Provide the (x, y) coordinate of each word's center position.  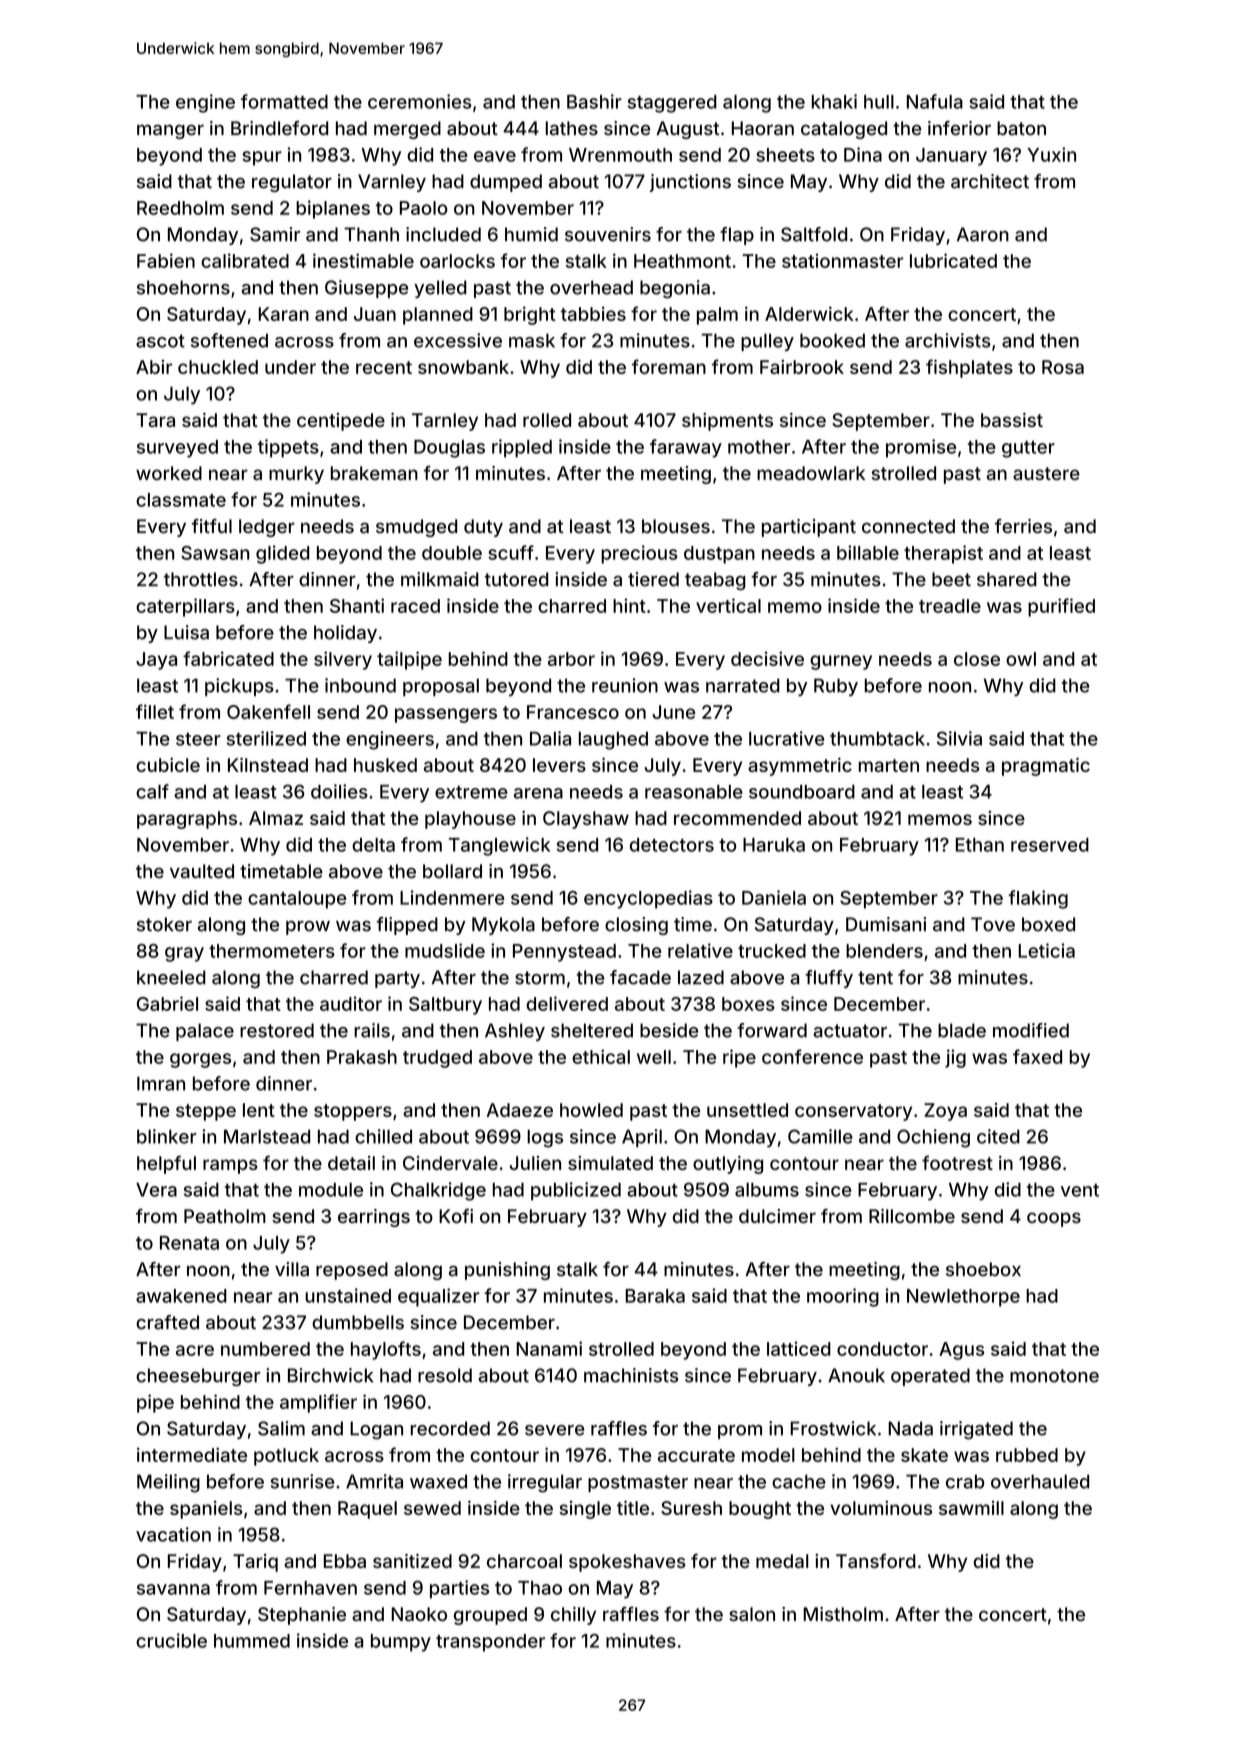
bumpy (401, 1643)
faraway (686, 448)
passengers (446, 715)
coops (1054, 1219)
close (977, 659)
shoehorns (183, 287)
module (331, 1190)
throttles (201, 579)
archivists (948, 340)
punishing (507, 1271)
